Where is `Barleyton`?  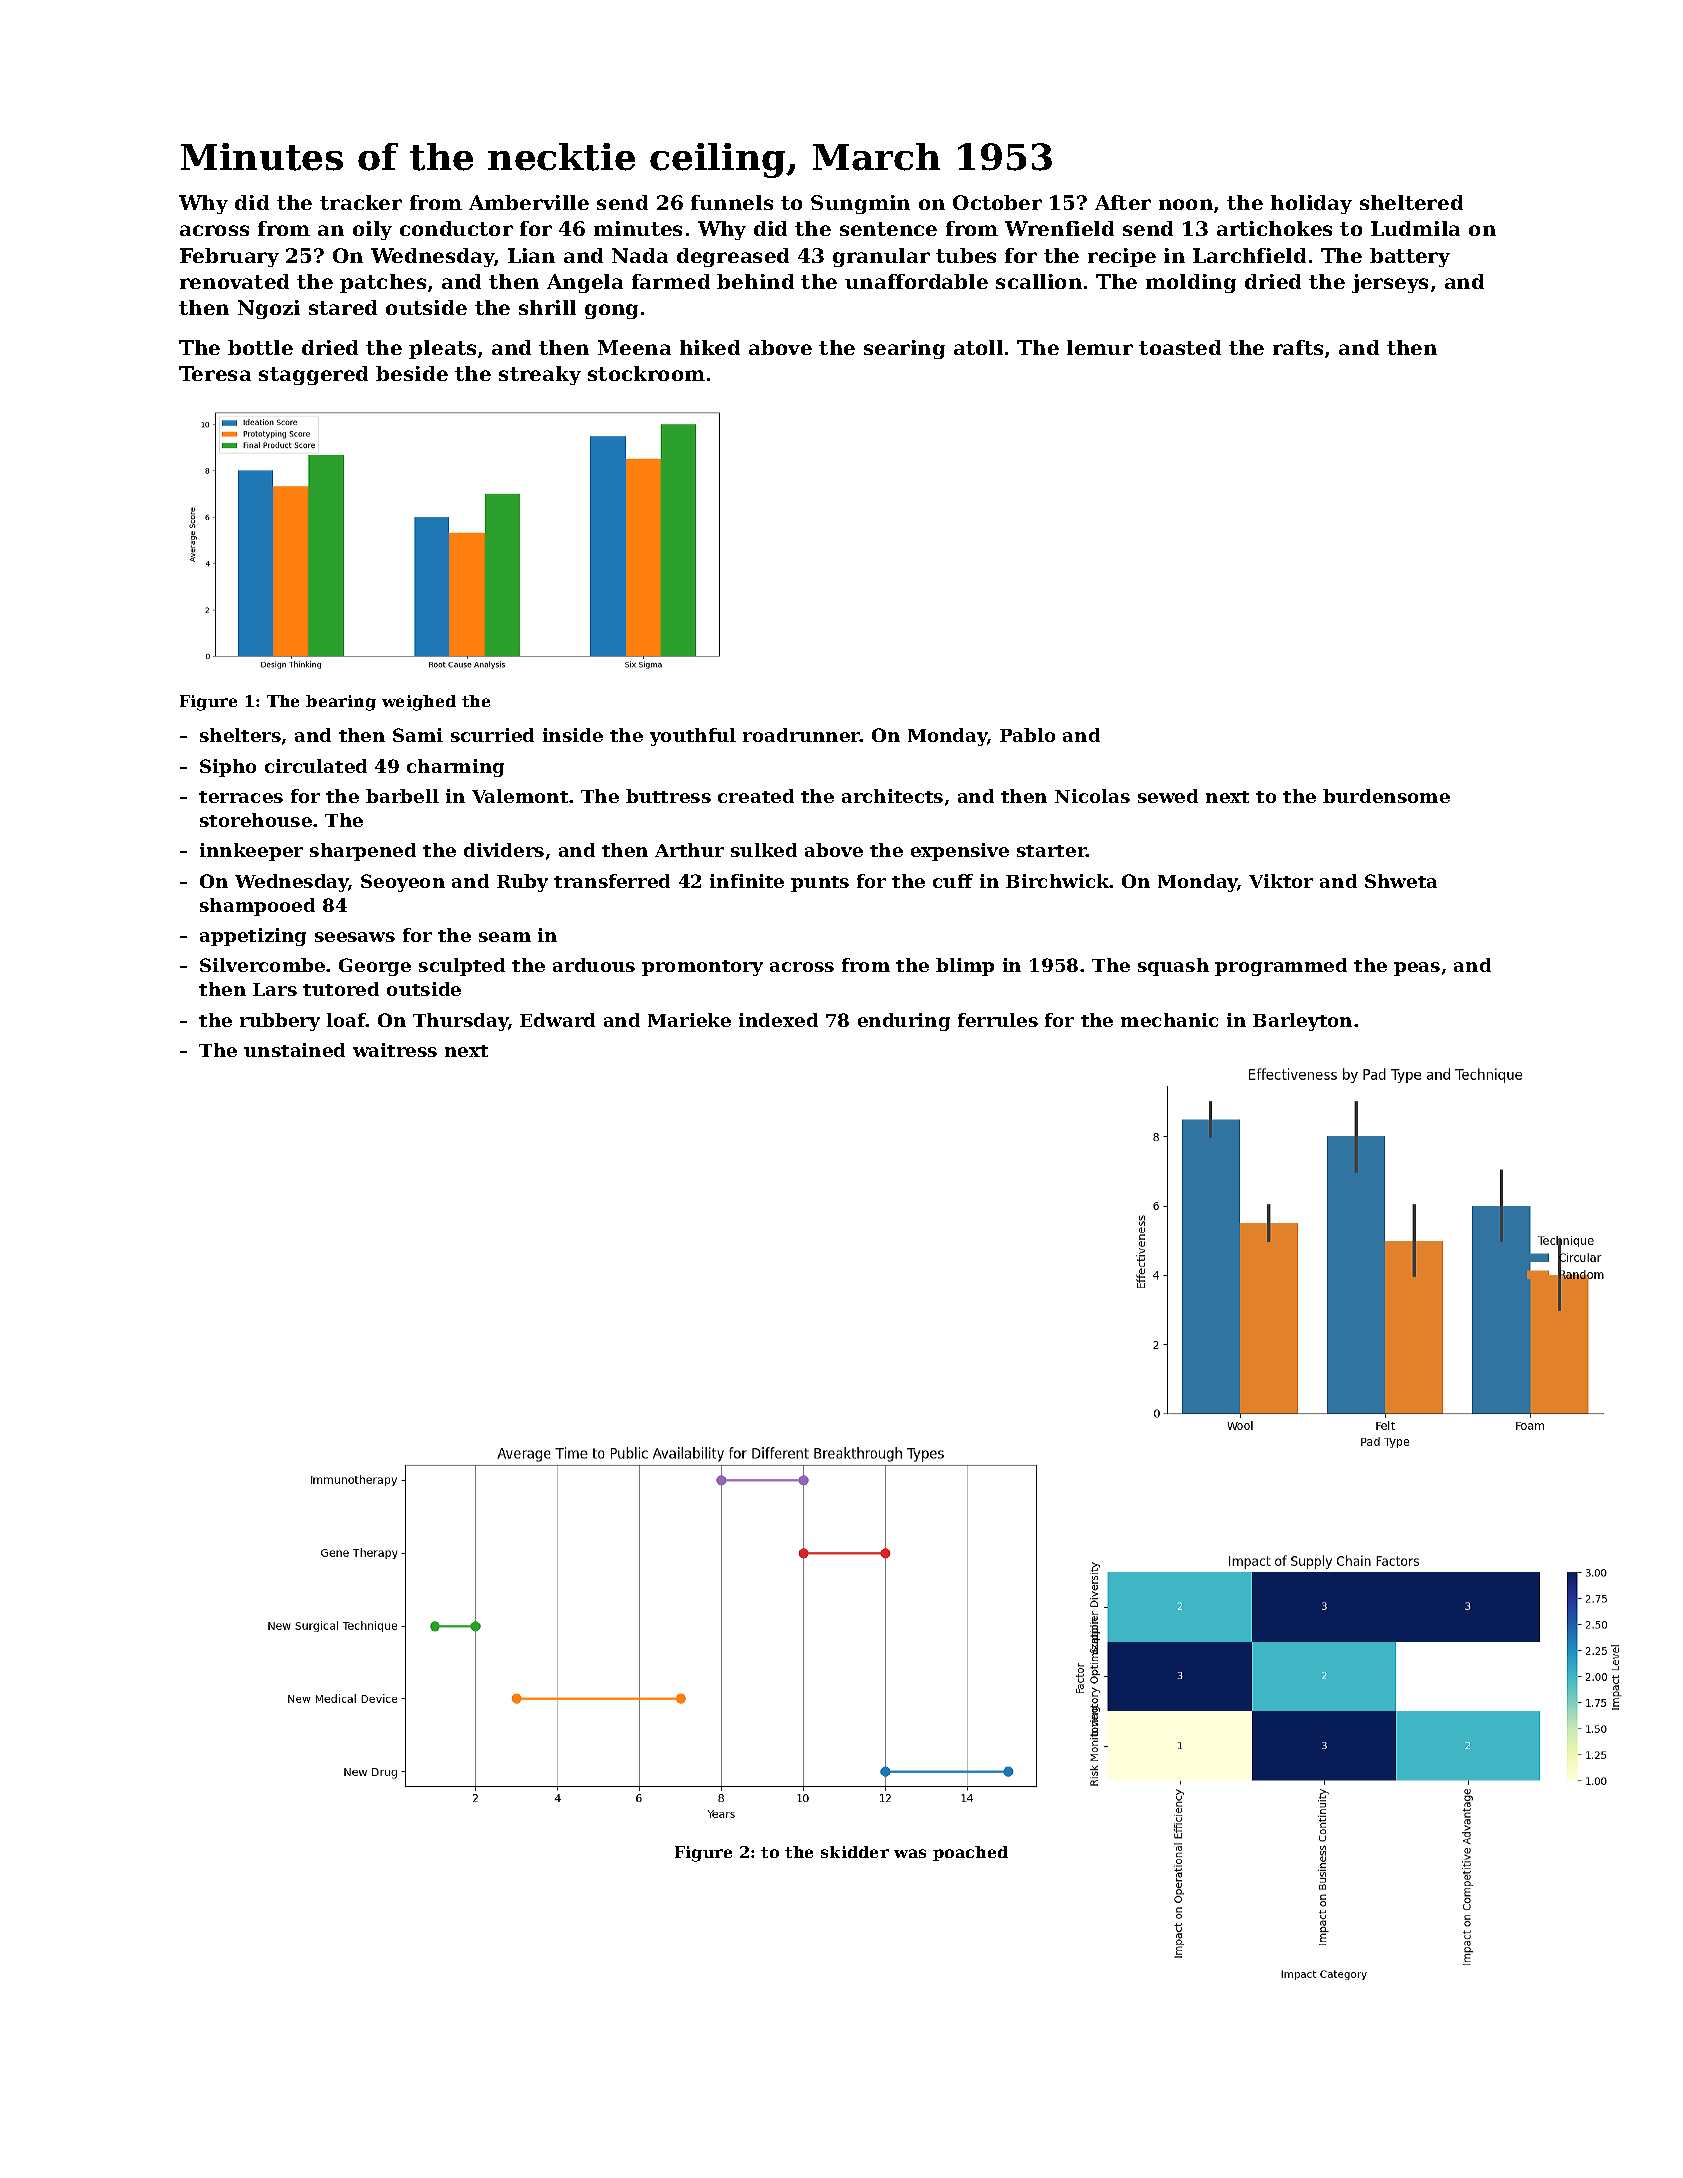
Barleyton is located at coordinates (1302, 1022).
